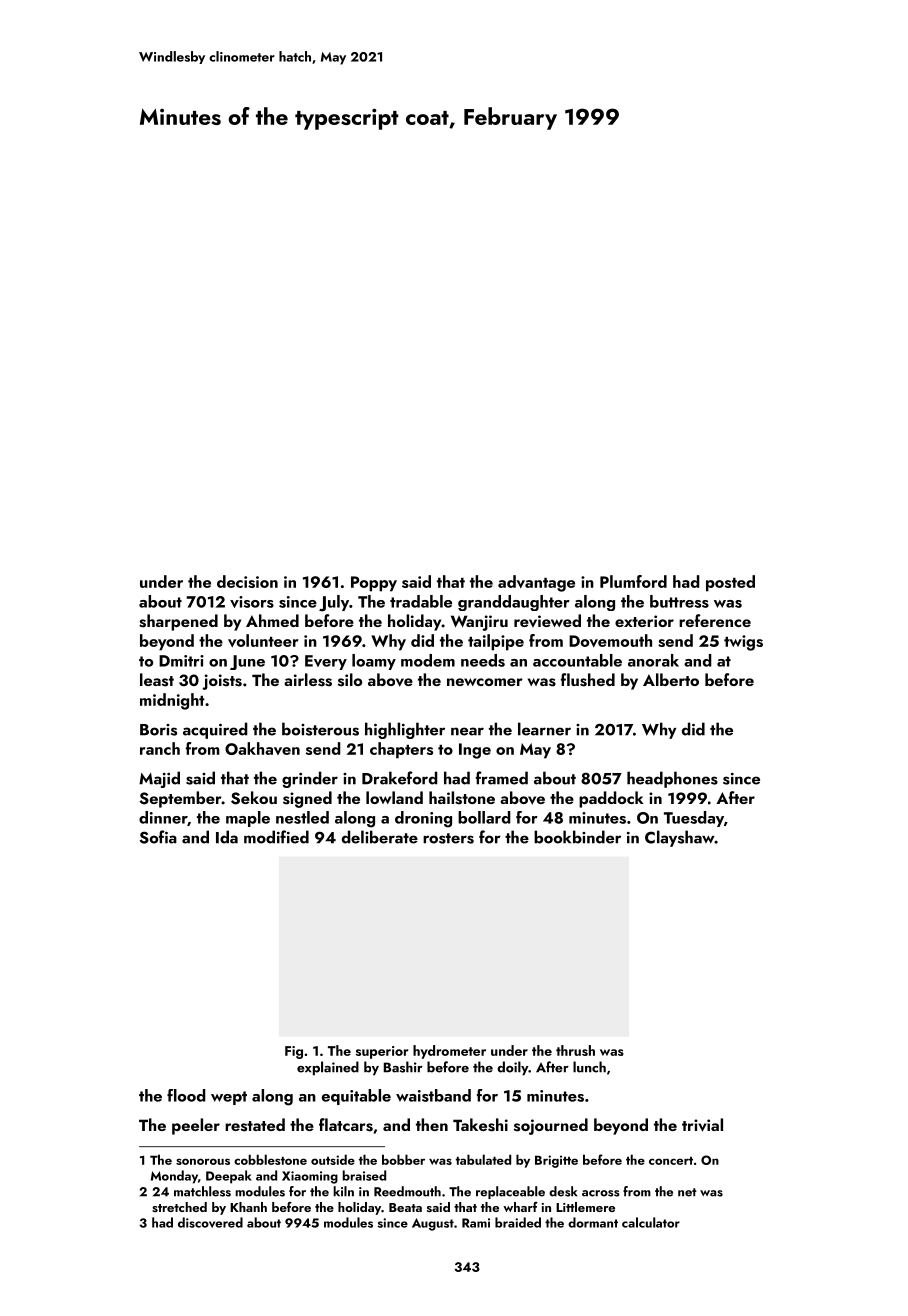  Describe the element at coordinates (186, 1095) in the image. I see `flood` at that location.
